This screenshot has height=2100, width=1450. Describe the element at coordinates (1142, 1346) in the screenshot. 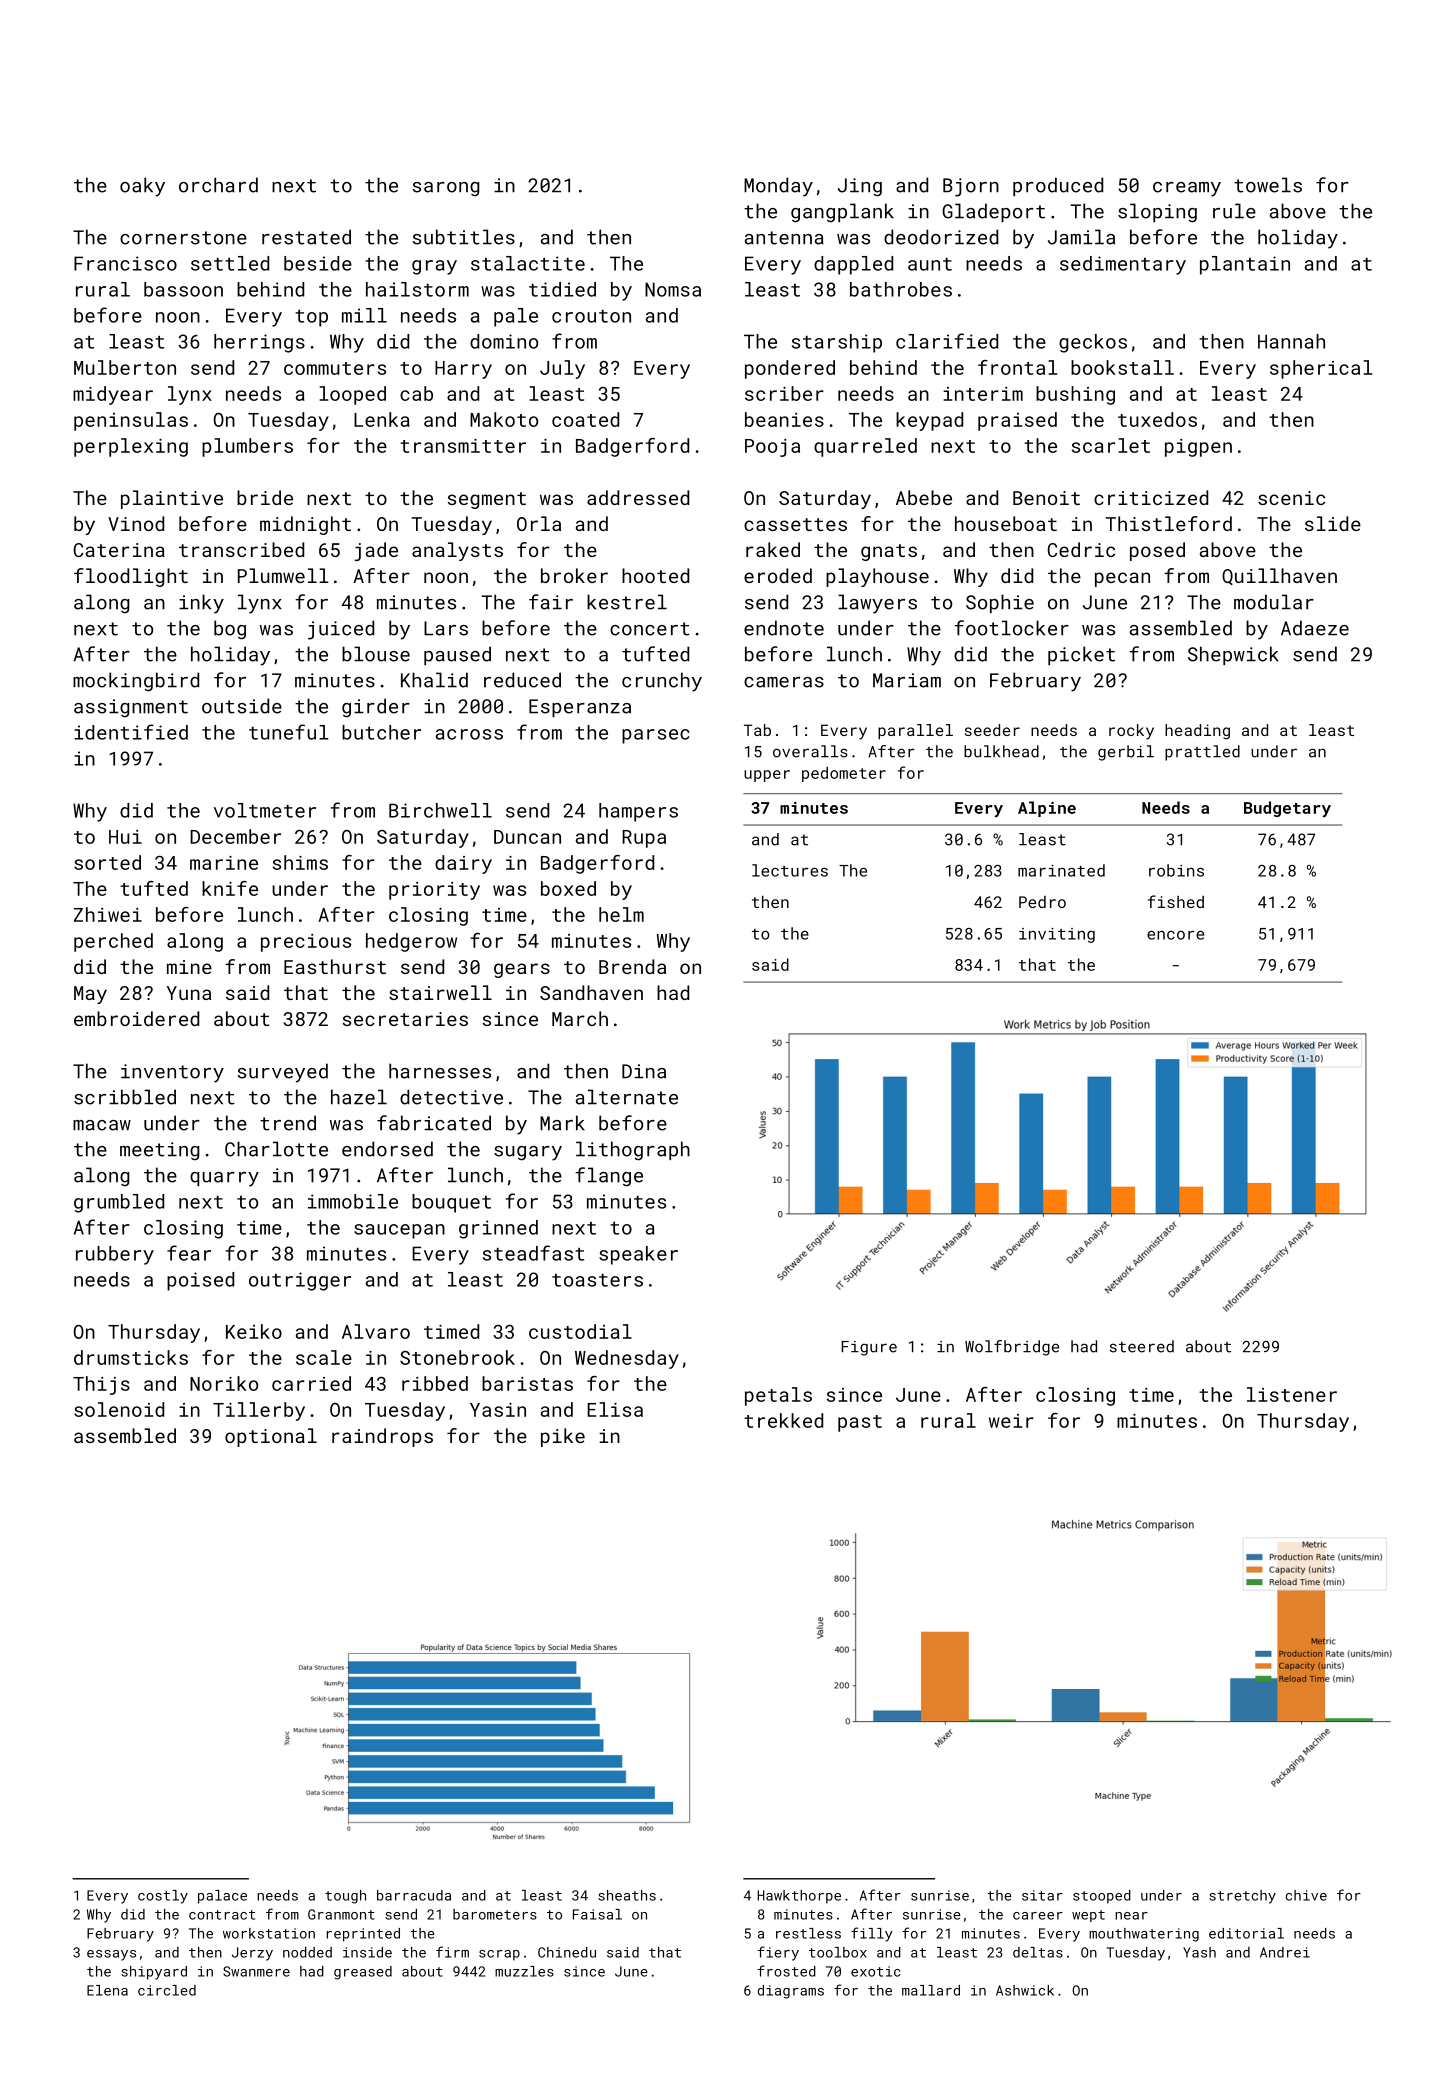

I see `steered` at that location.
